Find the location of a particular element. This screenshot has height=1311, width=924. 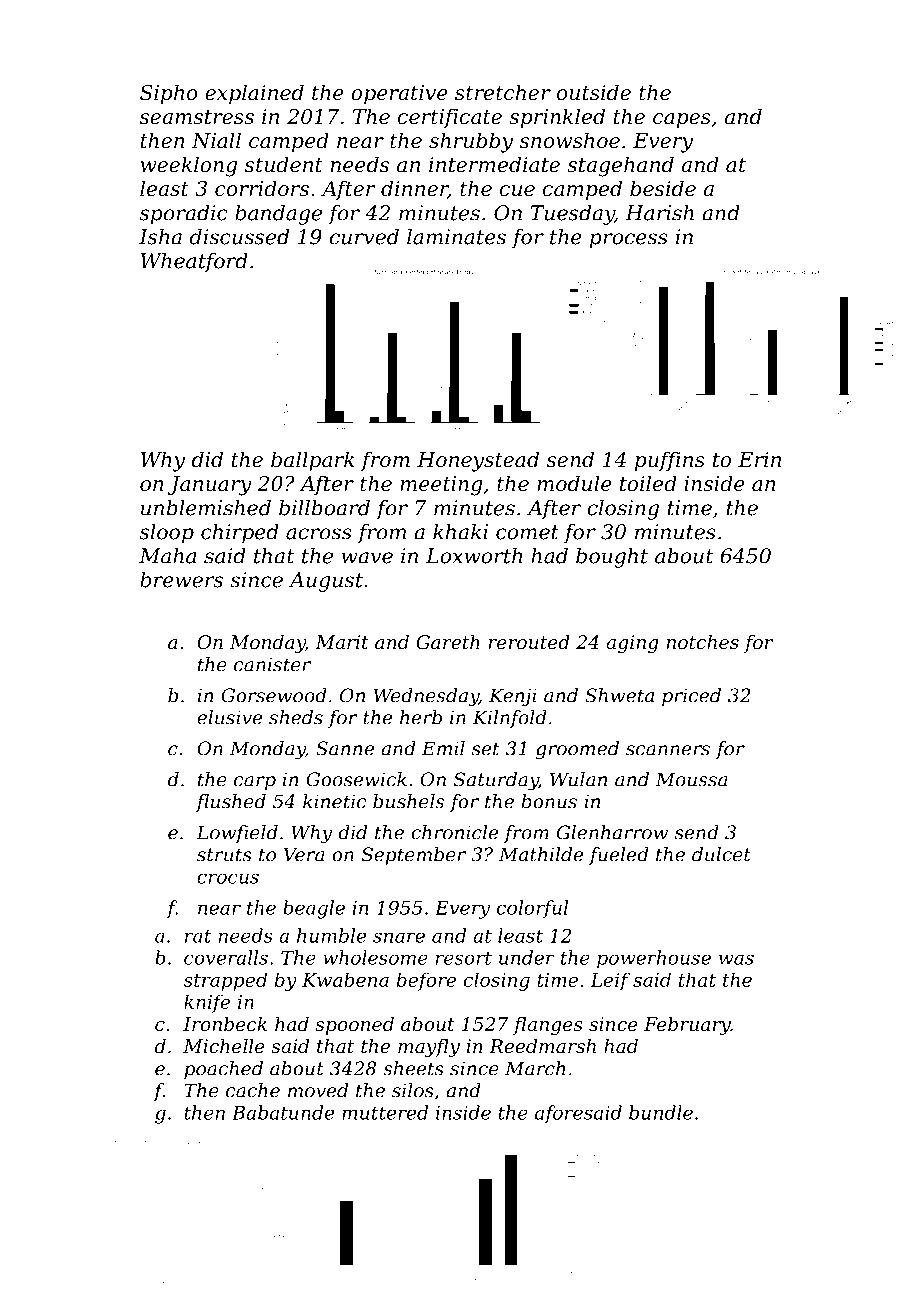

module is located at coordinates (574, 483).
